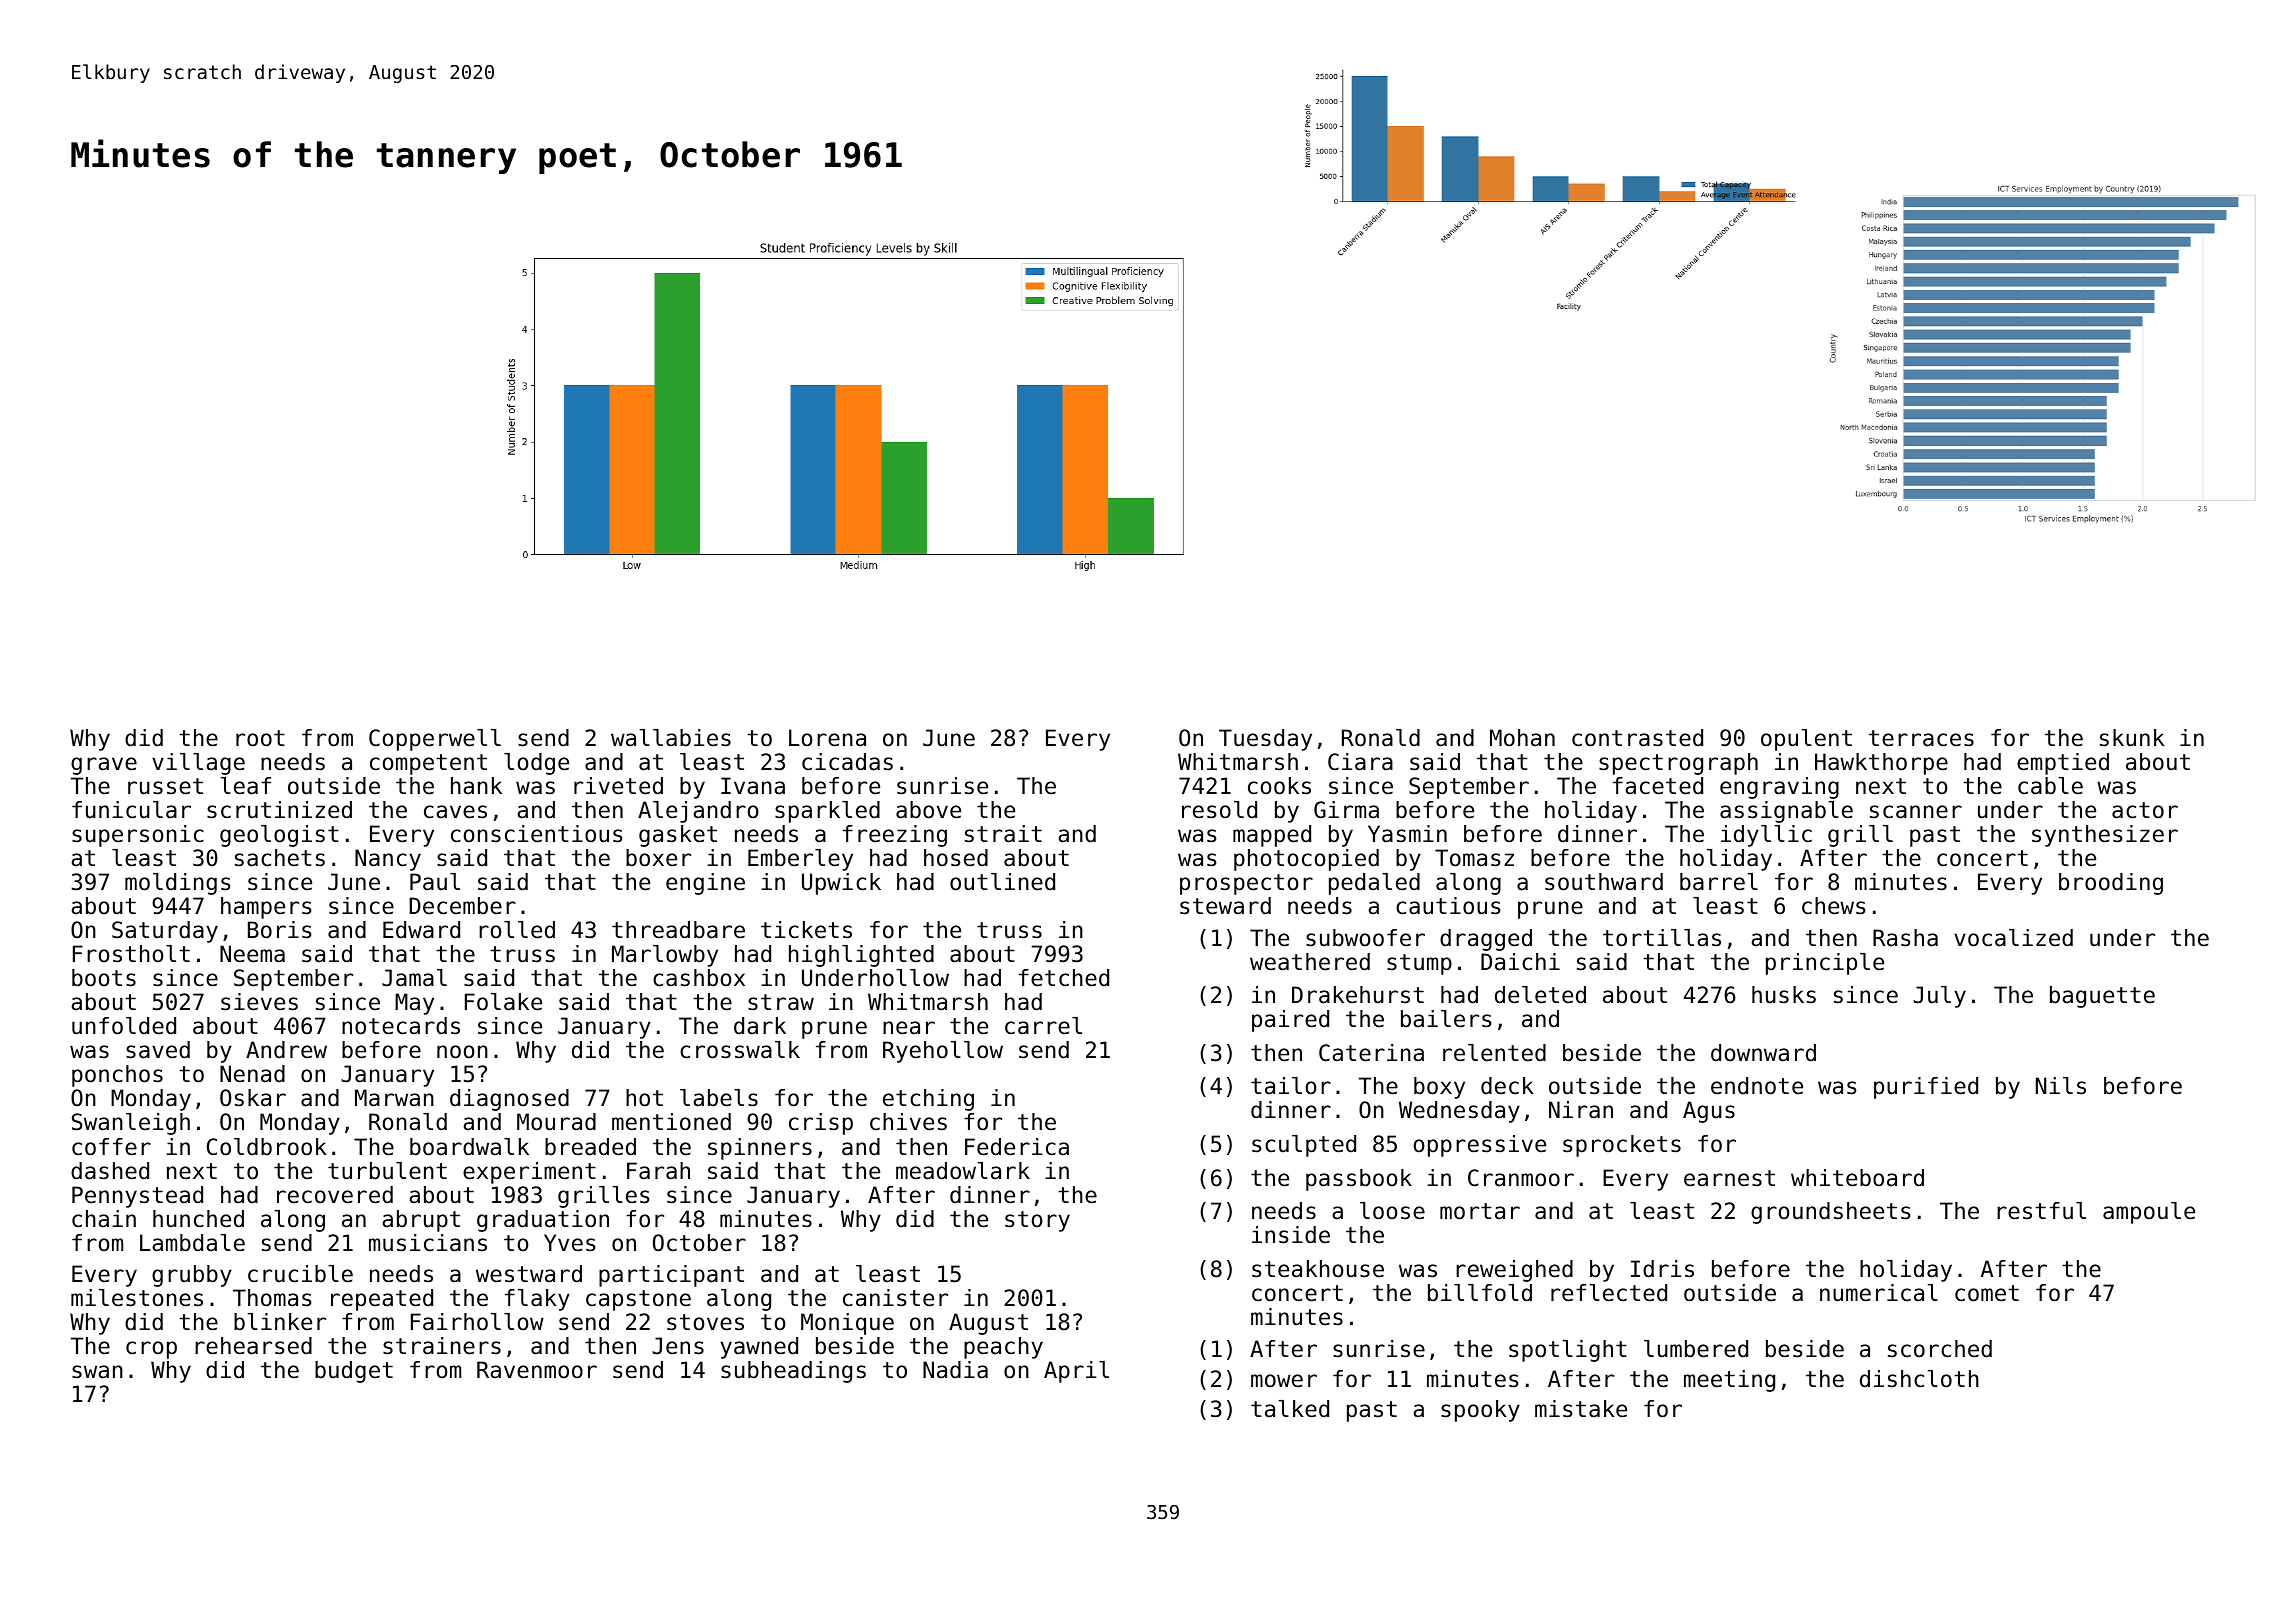 The width and height of the image is (2292, 1620). Describe the element at coordinates (908, 1122) in the image. I see `chives` at that location.
